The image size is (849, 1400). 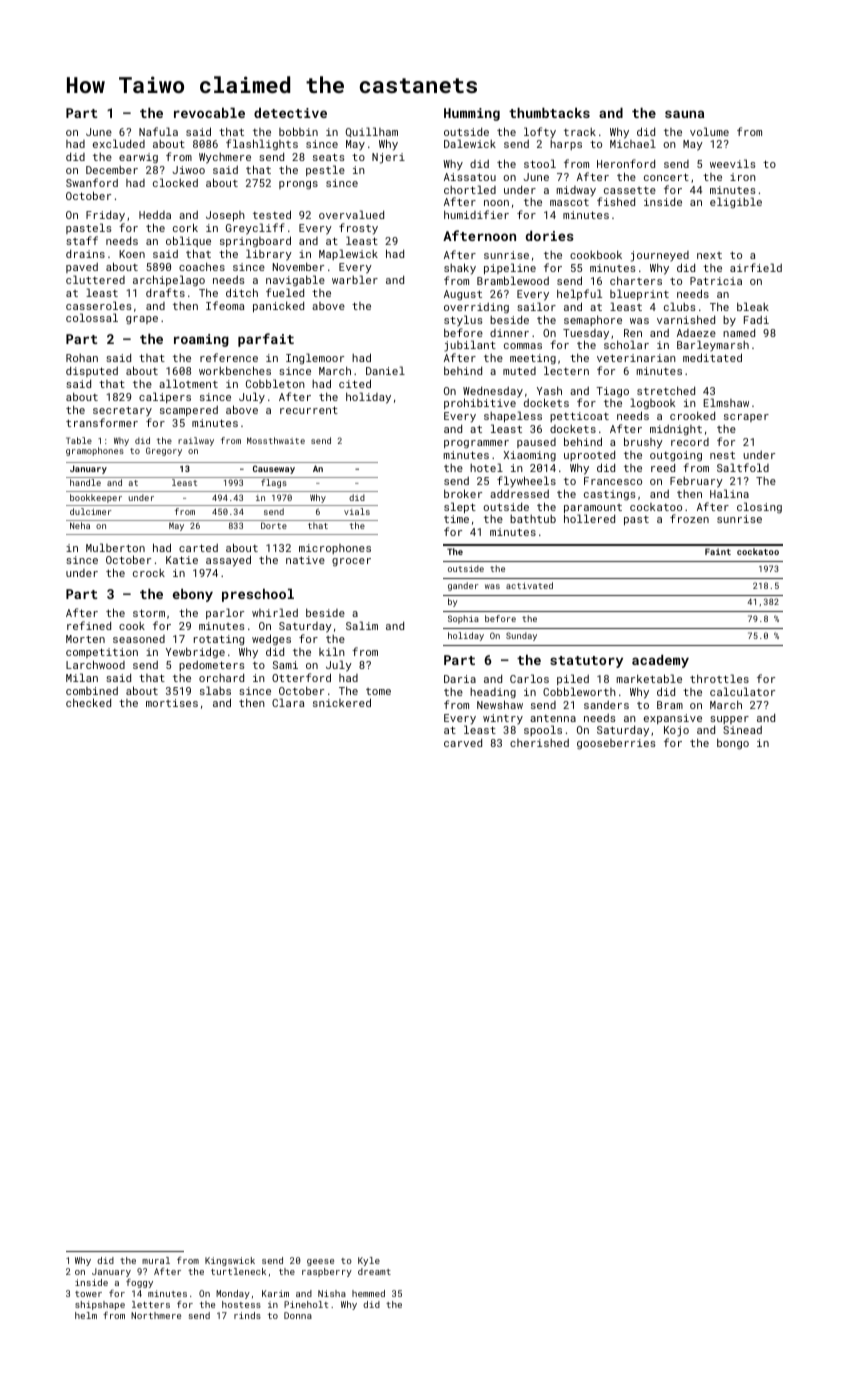 What do you see at coordinates (88, 702) in the document?
I see `checked` at bounding box center [88, 702].
